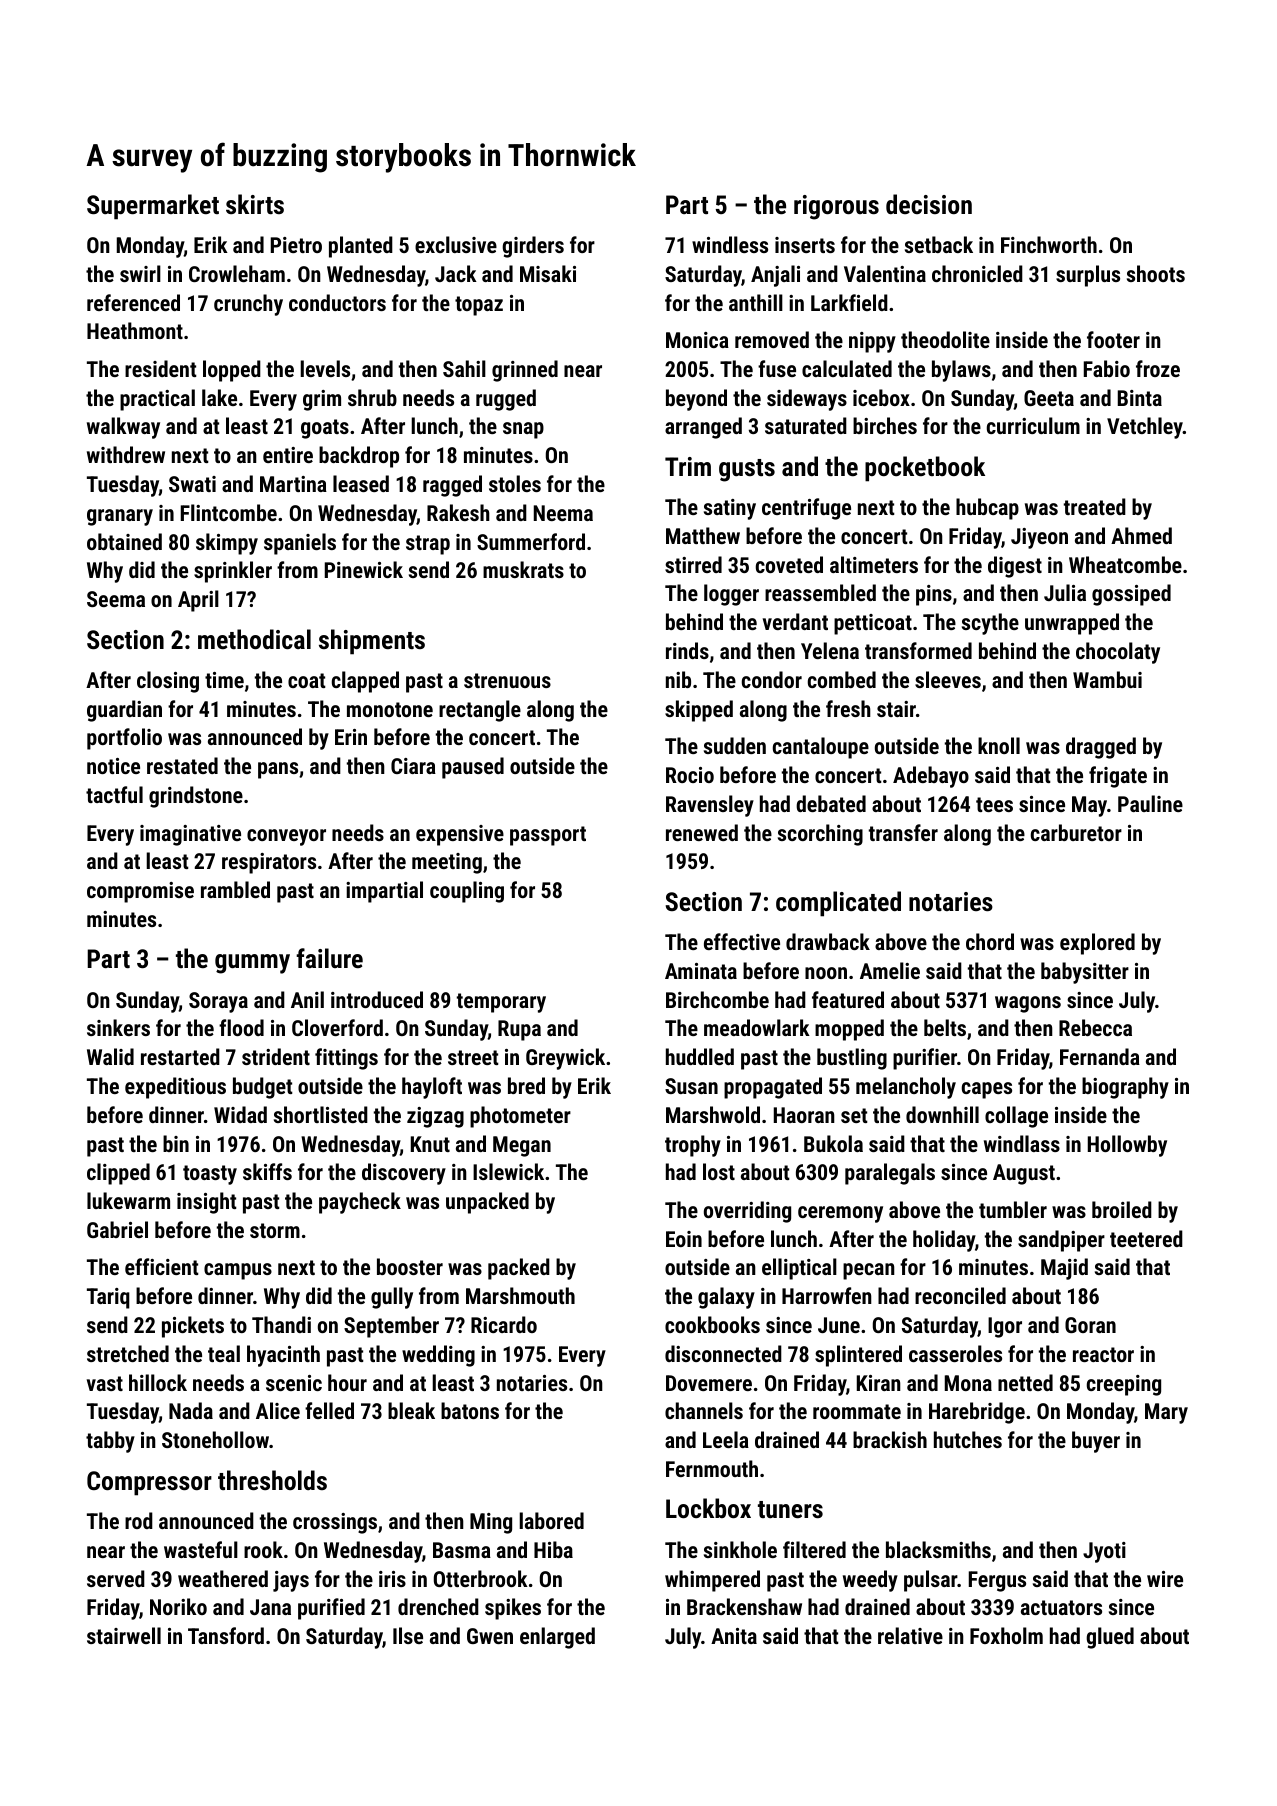 The width and height of the screenshot is (1277, 1806). Describe the element at coordinates (140, 273) in the screenshot. I see `swirl` at that location.
